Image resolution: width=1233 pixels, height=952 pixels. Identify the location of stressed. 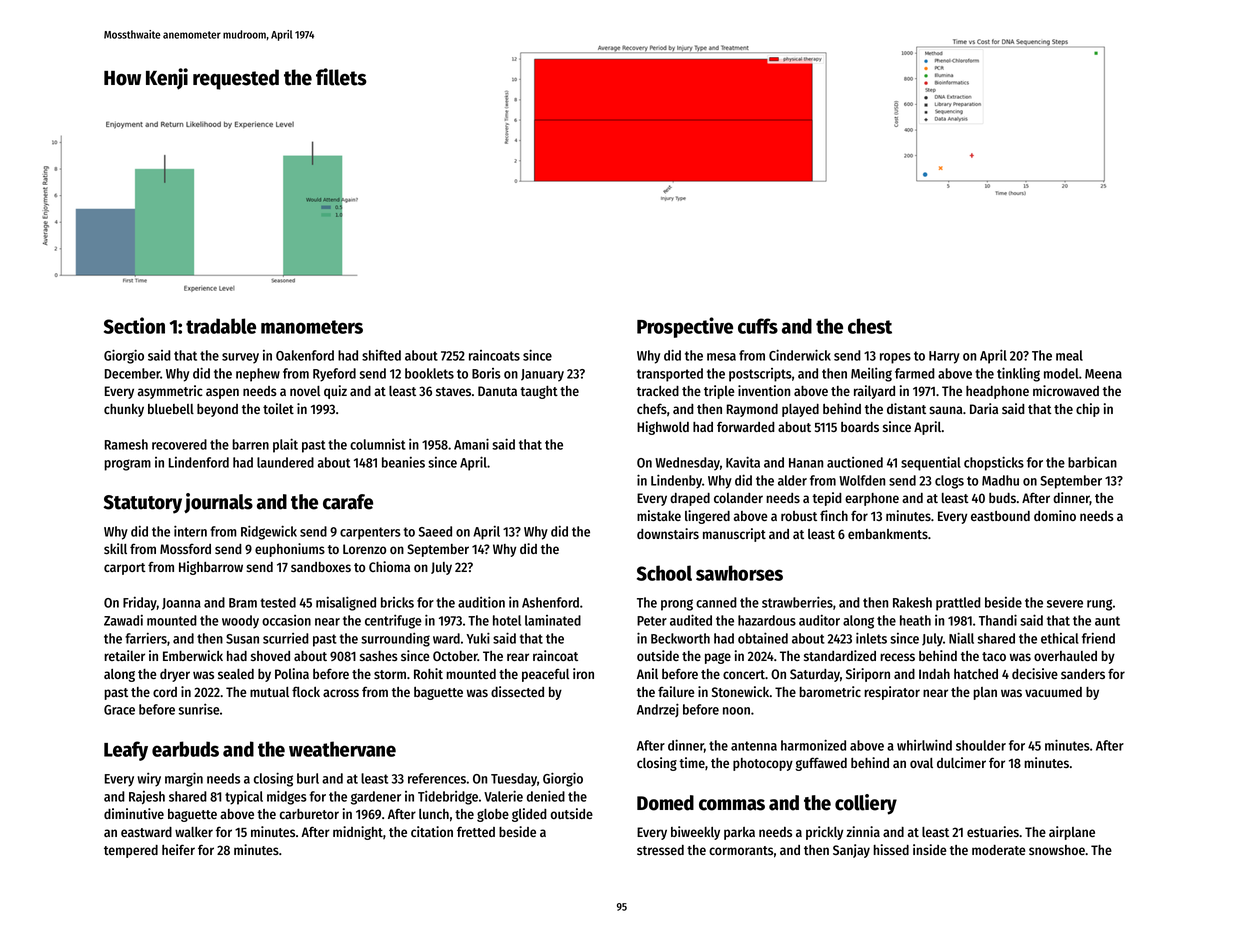
(660, 850).
